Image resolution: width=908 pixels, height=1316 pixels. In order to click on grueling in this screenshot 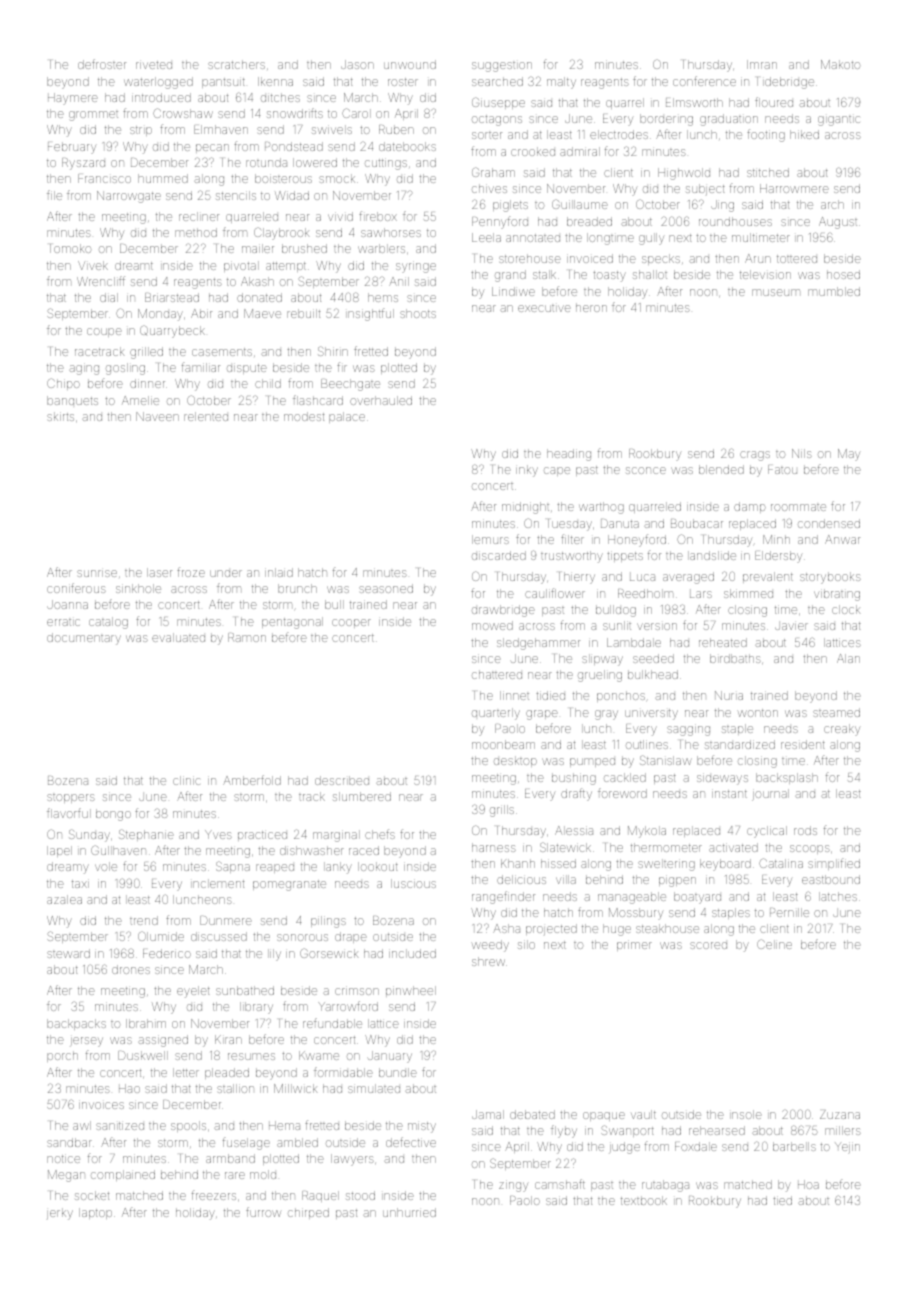, I will do `click(600, 676)`.
